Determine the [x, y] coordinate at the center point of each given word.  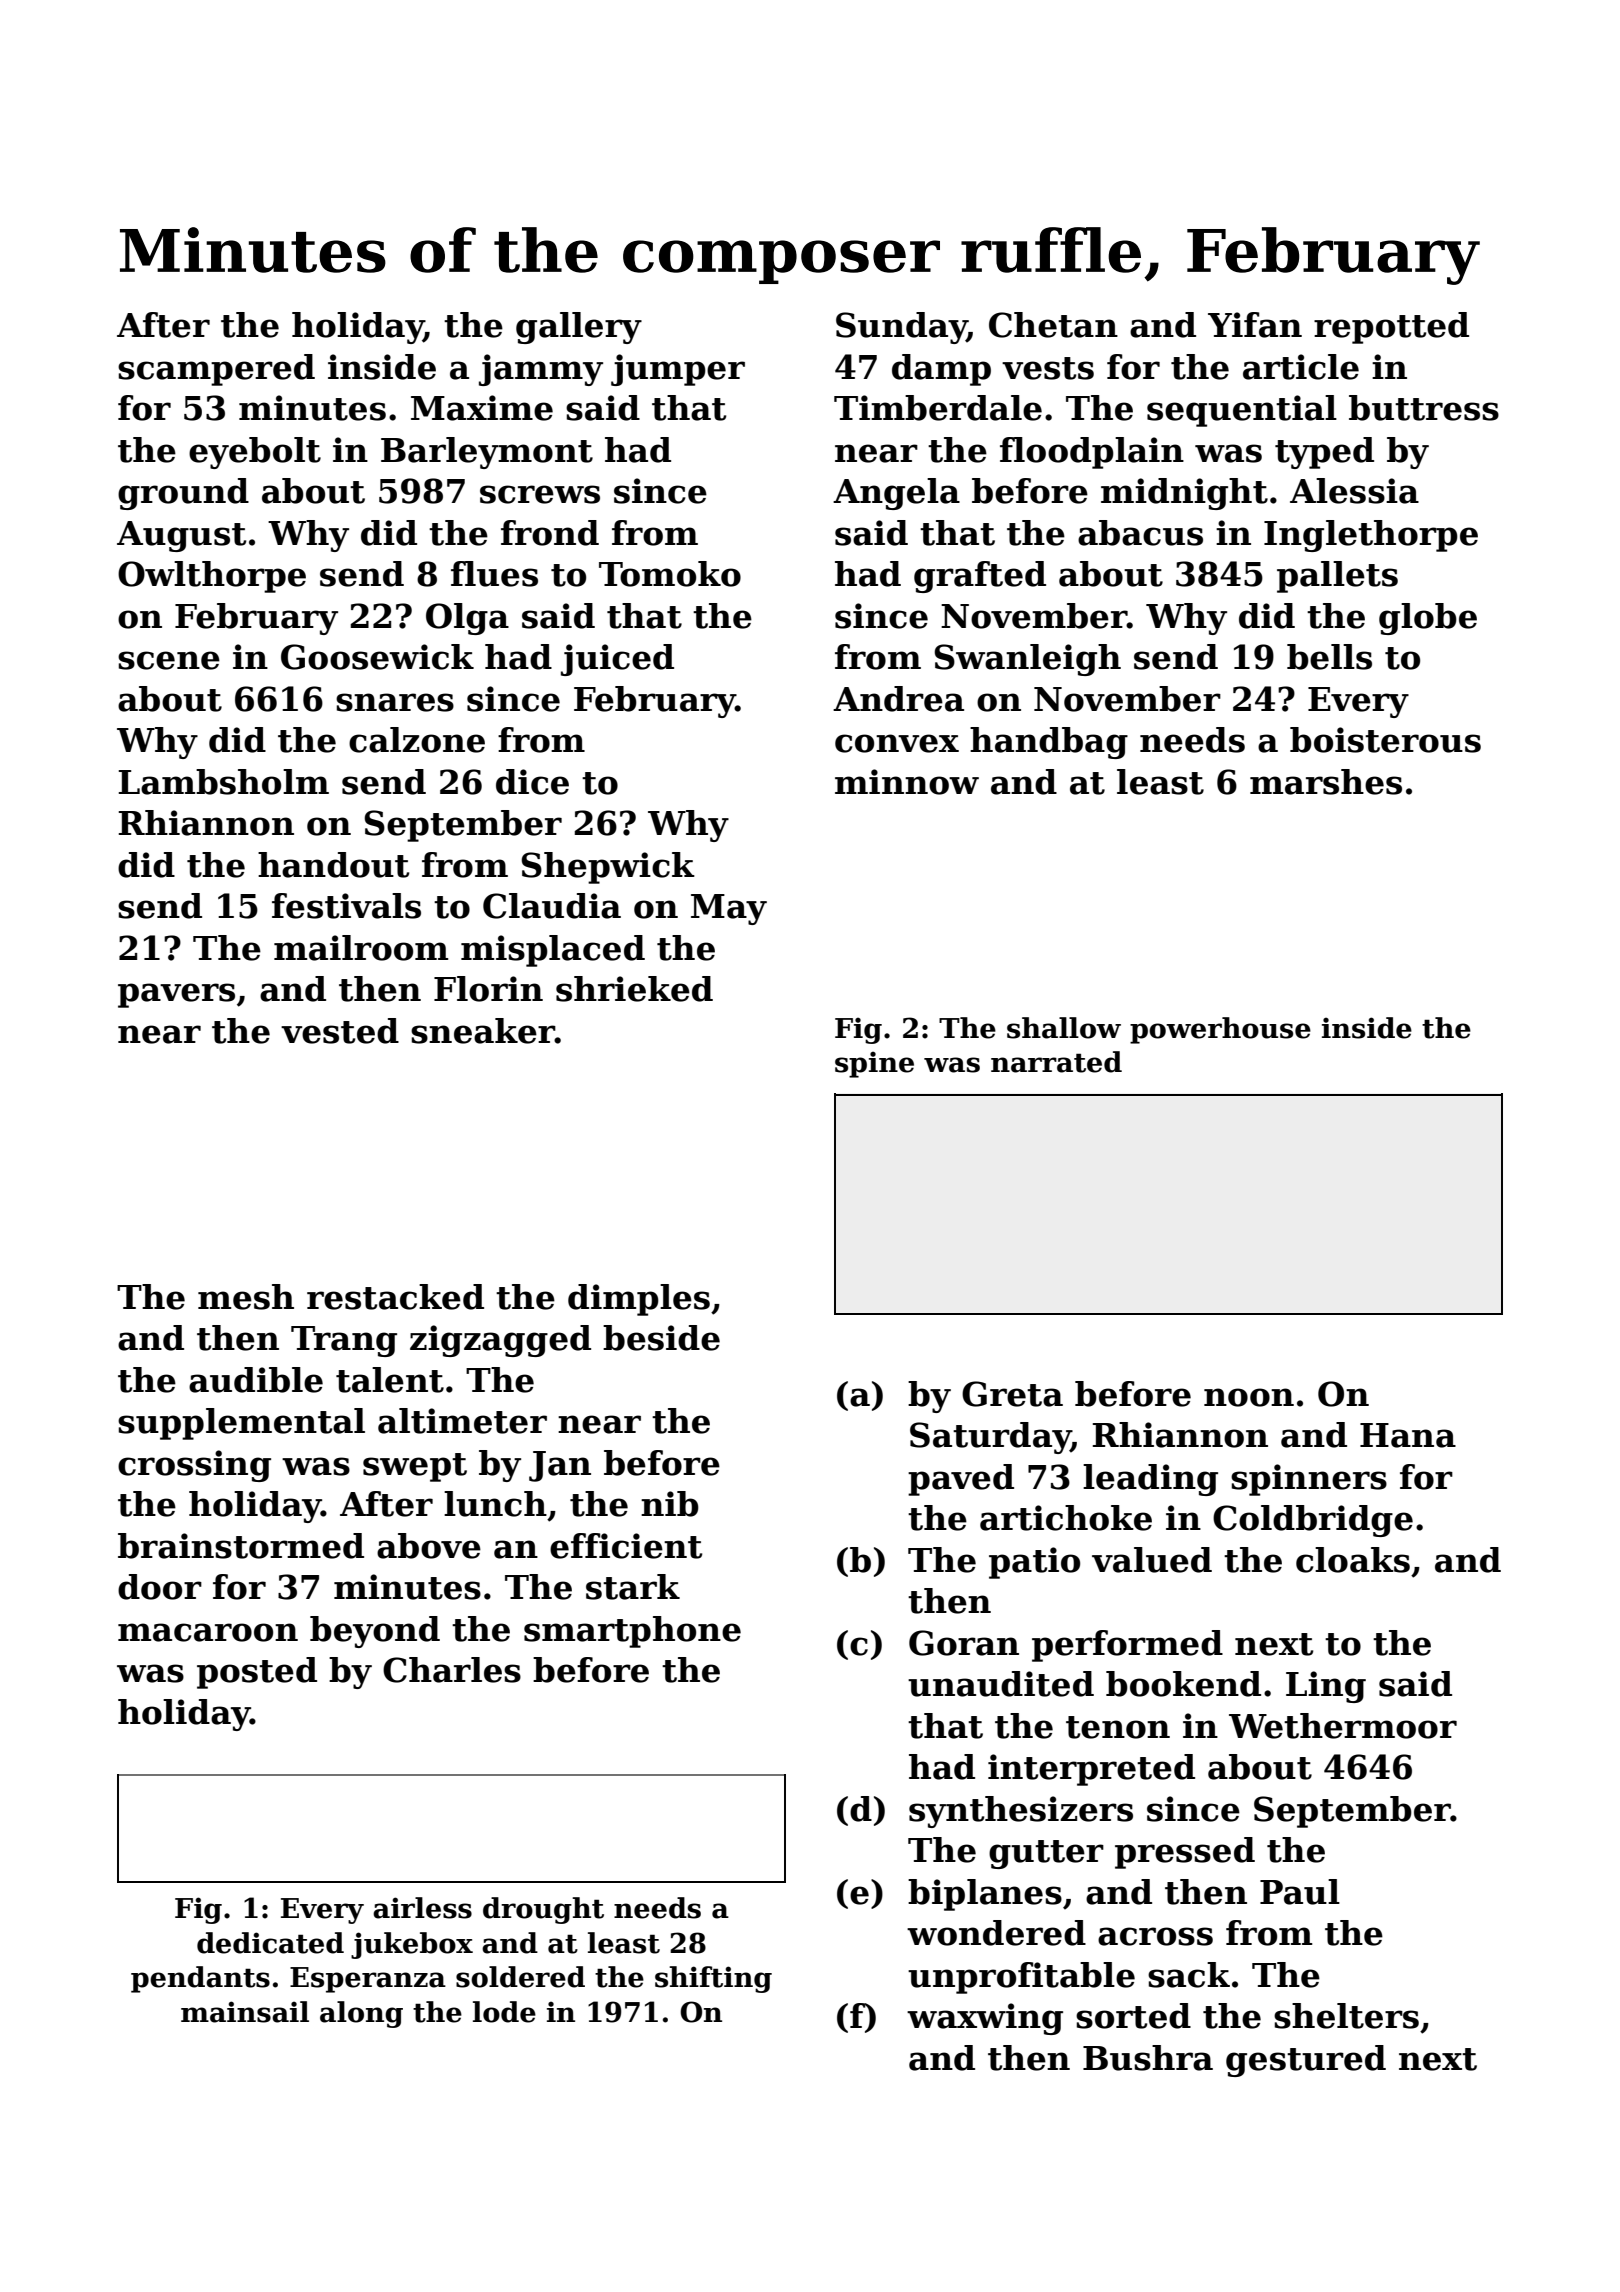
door [160, 1587]
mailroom [361, 948]
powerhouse [1220, 1030]
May [729, 909]
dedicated [270, 1943]
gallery [579, 328]
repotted [1391, 328]
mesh [246, 1297]
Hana [1408, 1435]
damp [941, 370]
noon [1249, 1397]
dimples [639, 1300]
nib [670, 1504]
